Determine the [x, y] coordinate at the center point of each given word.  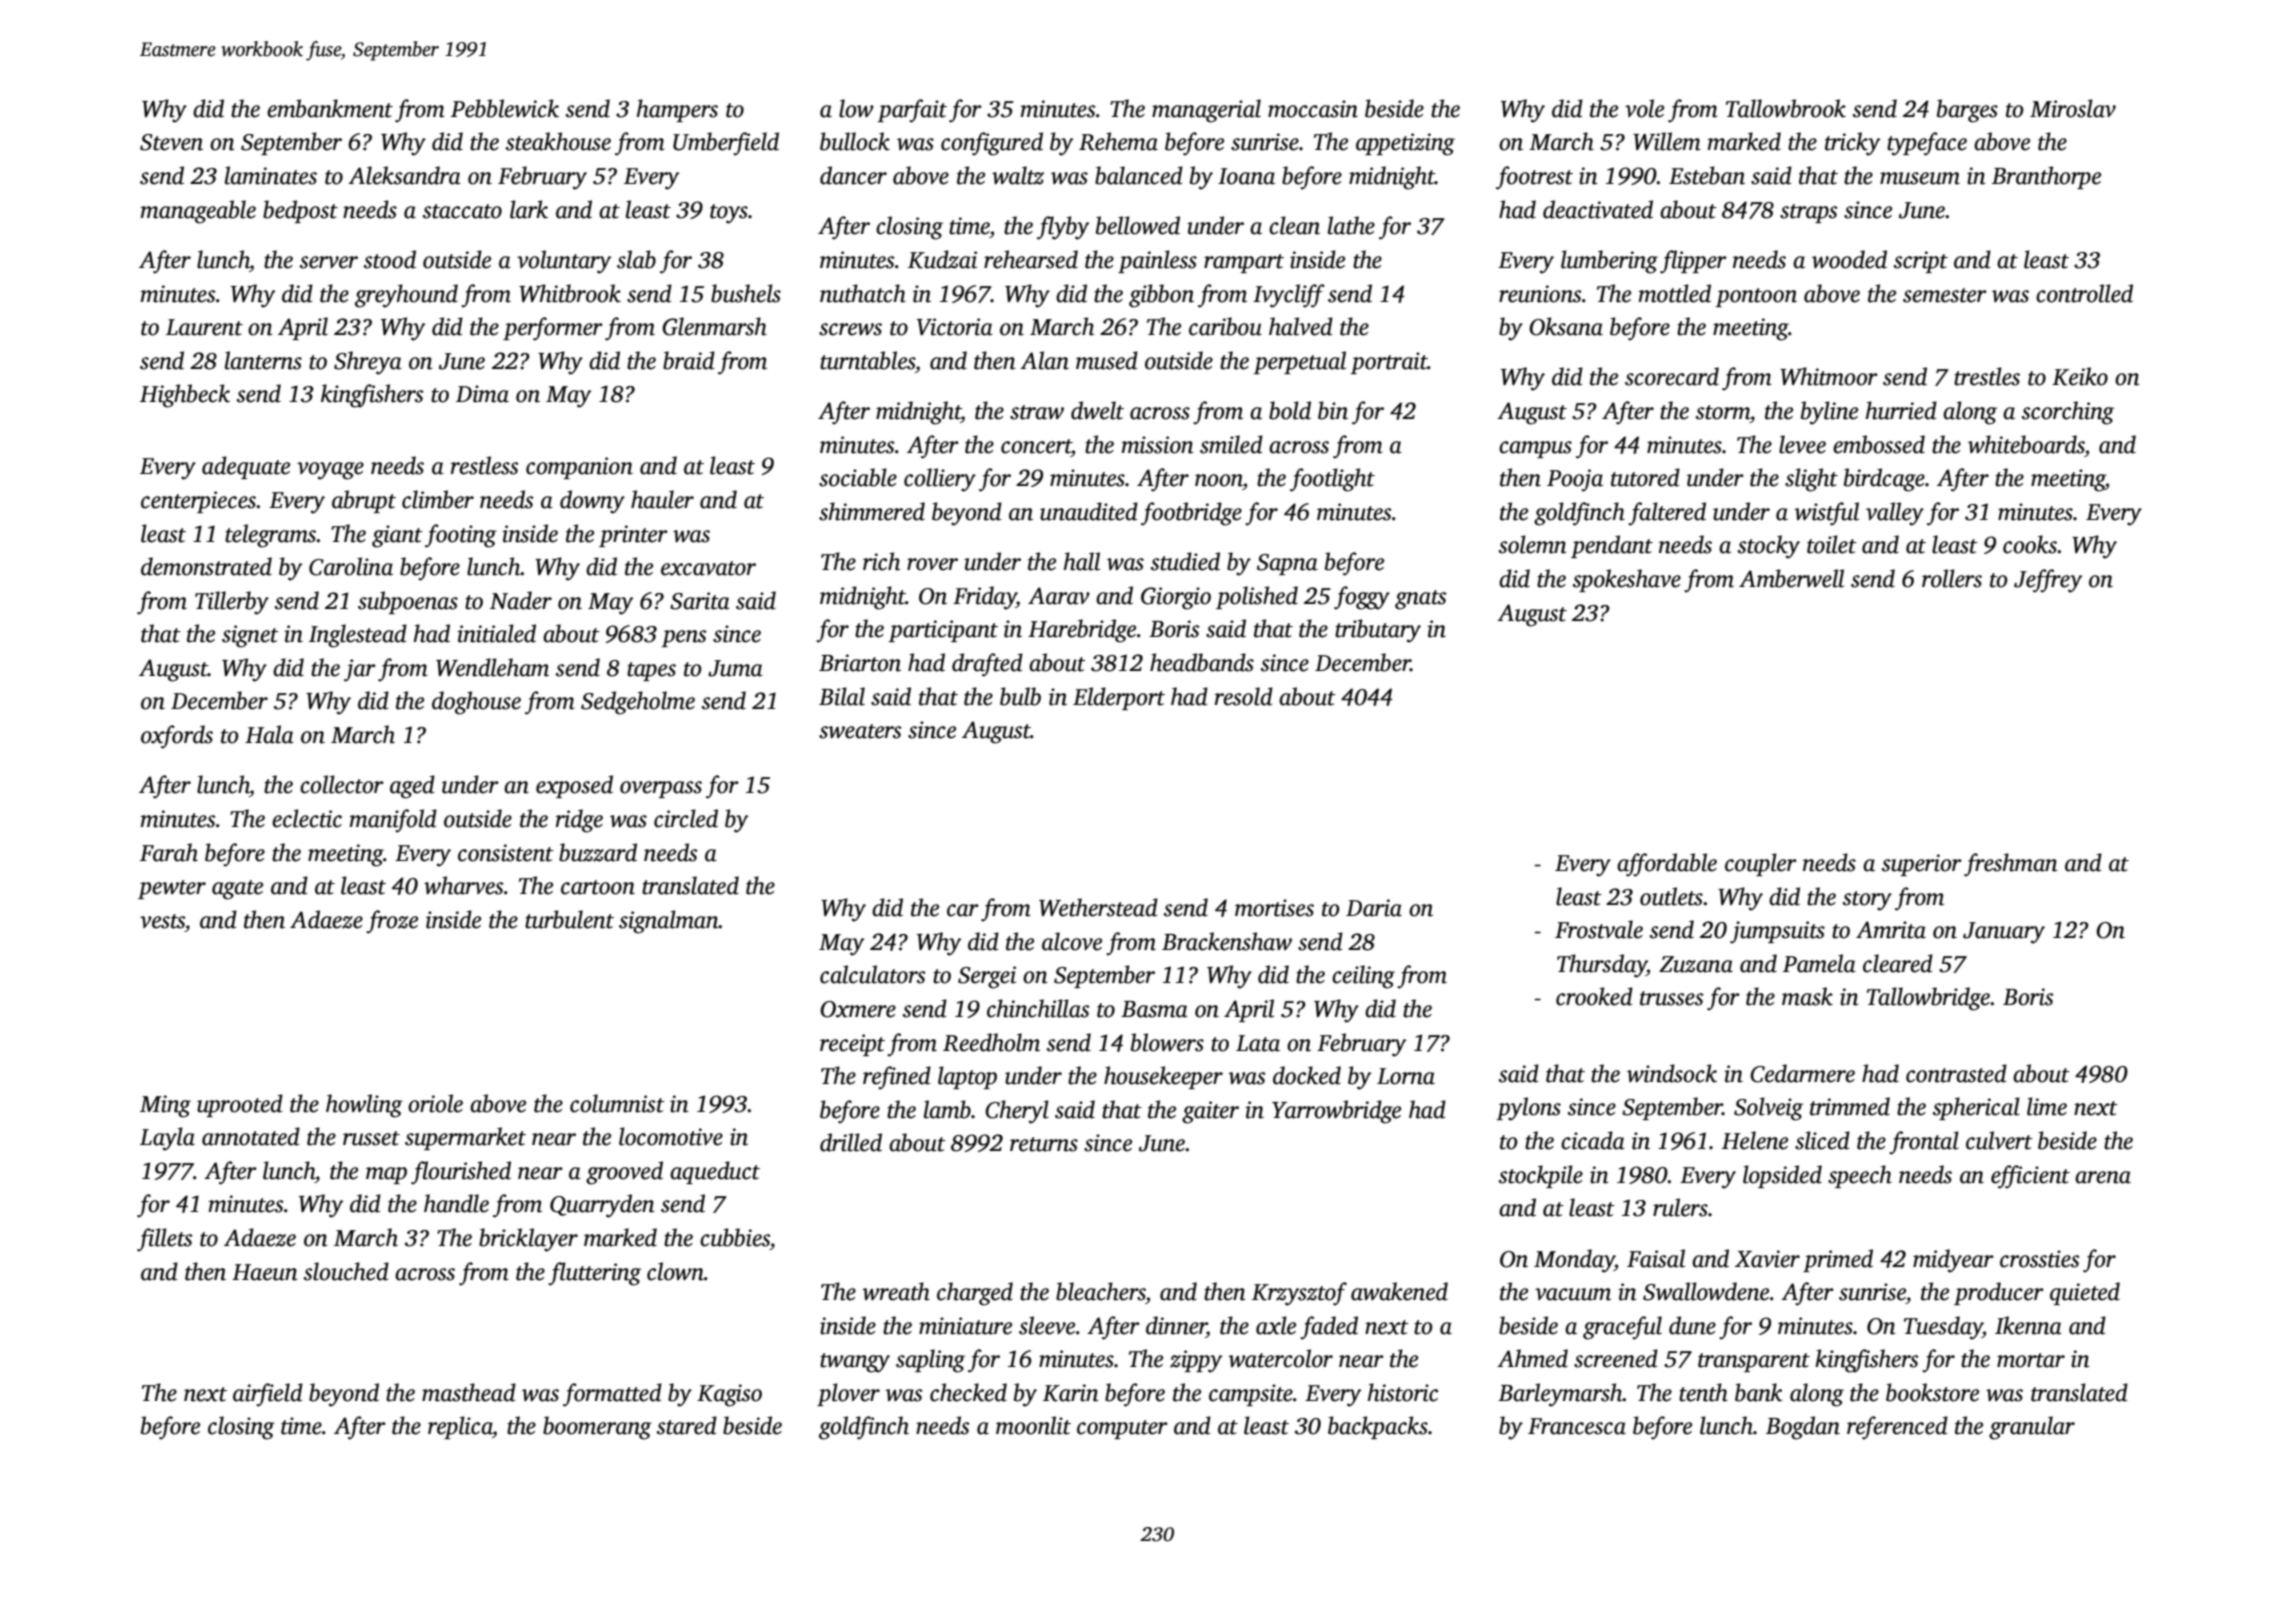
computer [1122, 1429]
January [2004, 933]
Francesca [1577, 1426]
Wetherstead [1098, 907]
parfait [912, 111]
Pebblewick [505, 108]
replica [460, 1427]
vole [1644, 108]
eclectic [307, 818]
